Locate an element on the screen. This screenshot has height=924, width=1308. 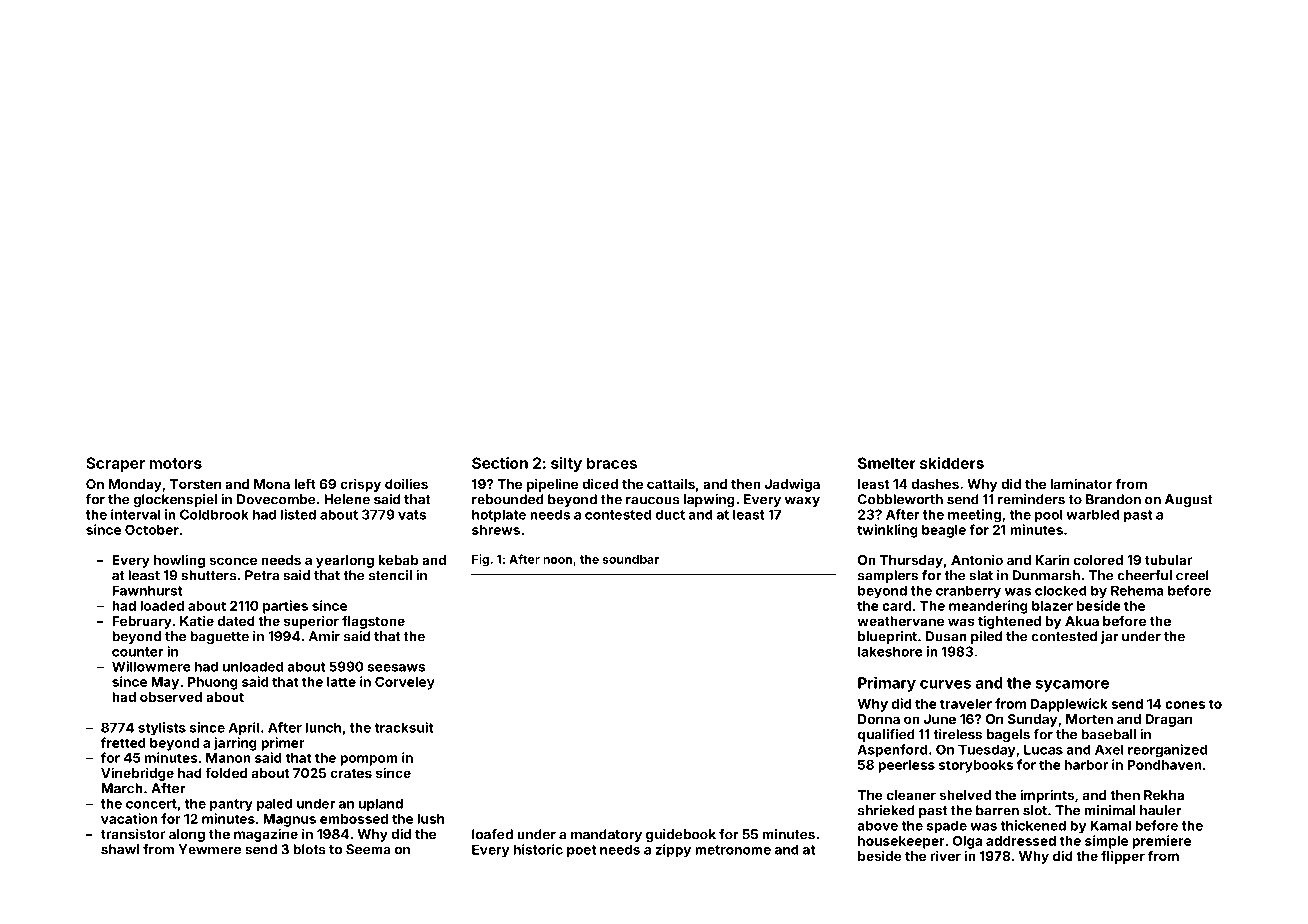
zippy is located at coordinates (673, 851).
